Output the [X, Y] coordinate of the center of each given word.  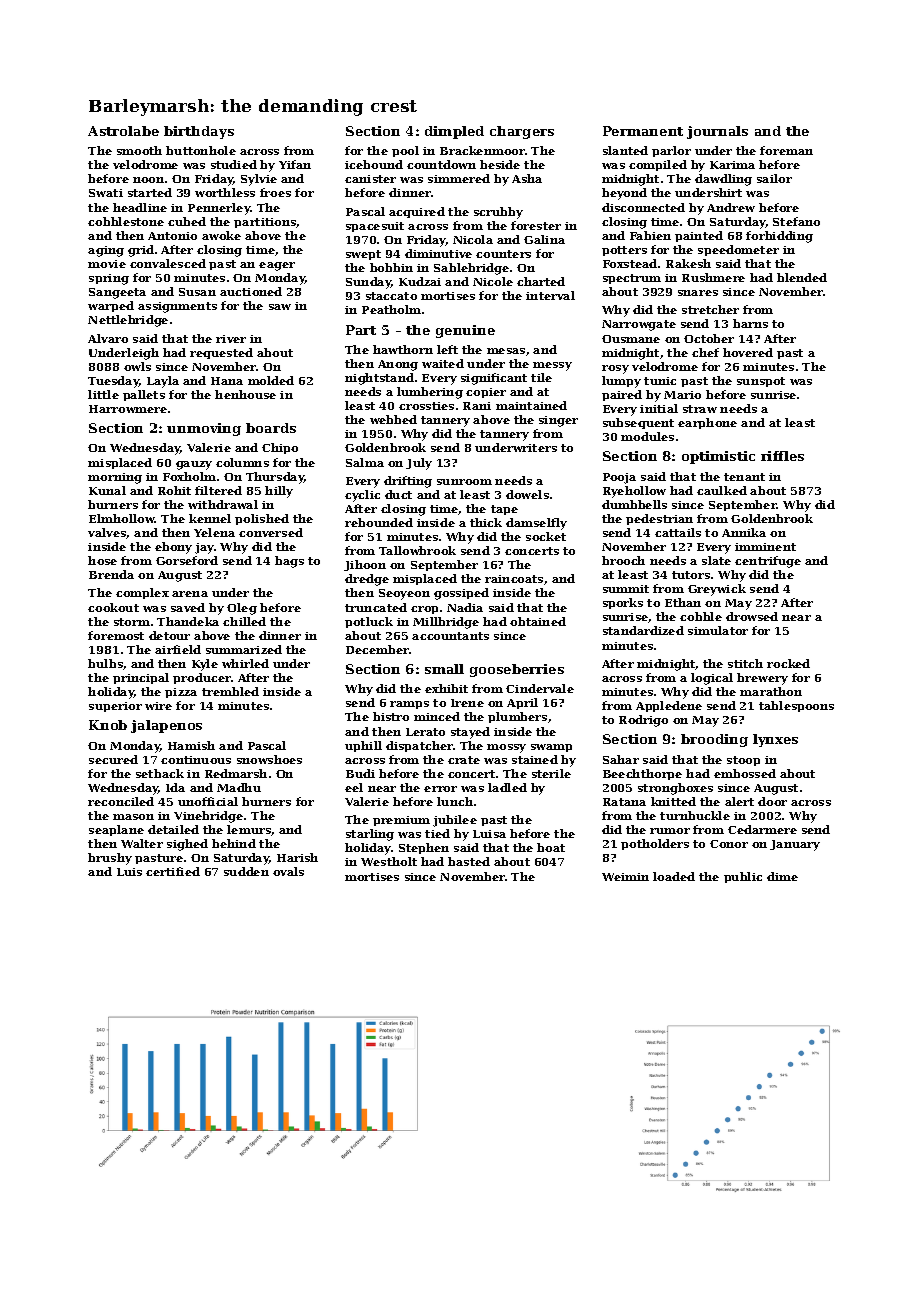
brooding [714, 740]
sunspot [761, 382]
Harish [297, 857]
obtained [538, 621]
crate [464, 760]
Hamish [191, 745]
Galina [544, 239]
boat [551, 847]
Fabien [650, 235]
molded [271, 380]
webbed [393, 419]
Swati [106, 193]
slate [716, 560]
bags [289, 562]
